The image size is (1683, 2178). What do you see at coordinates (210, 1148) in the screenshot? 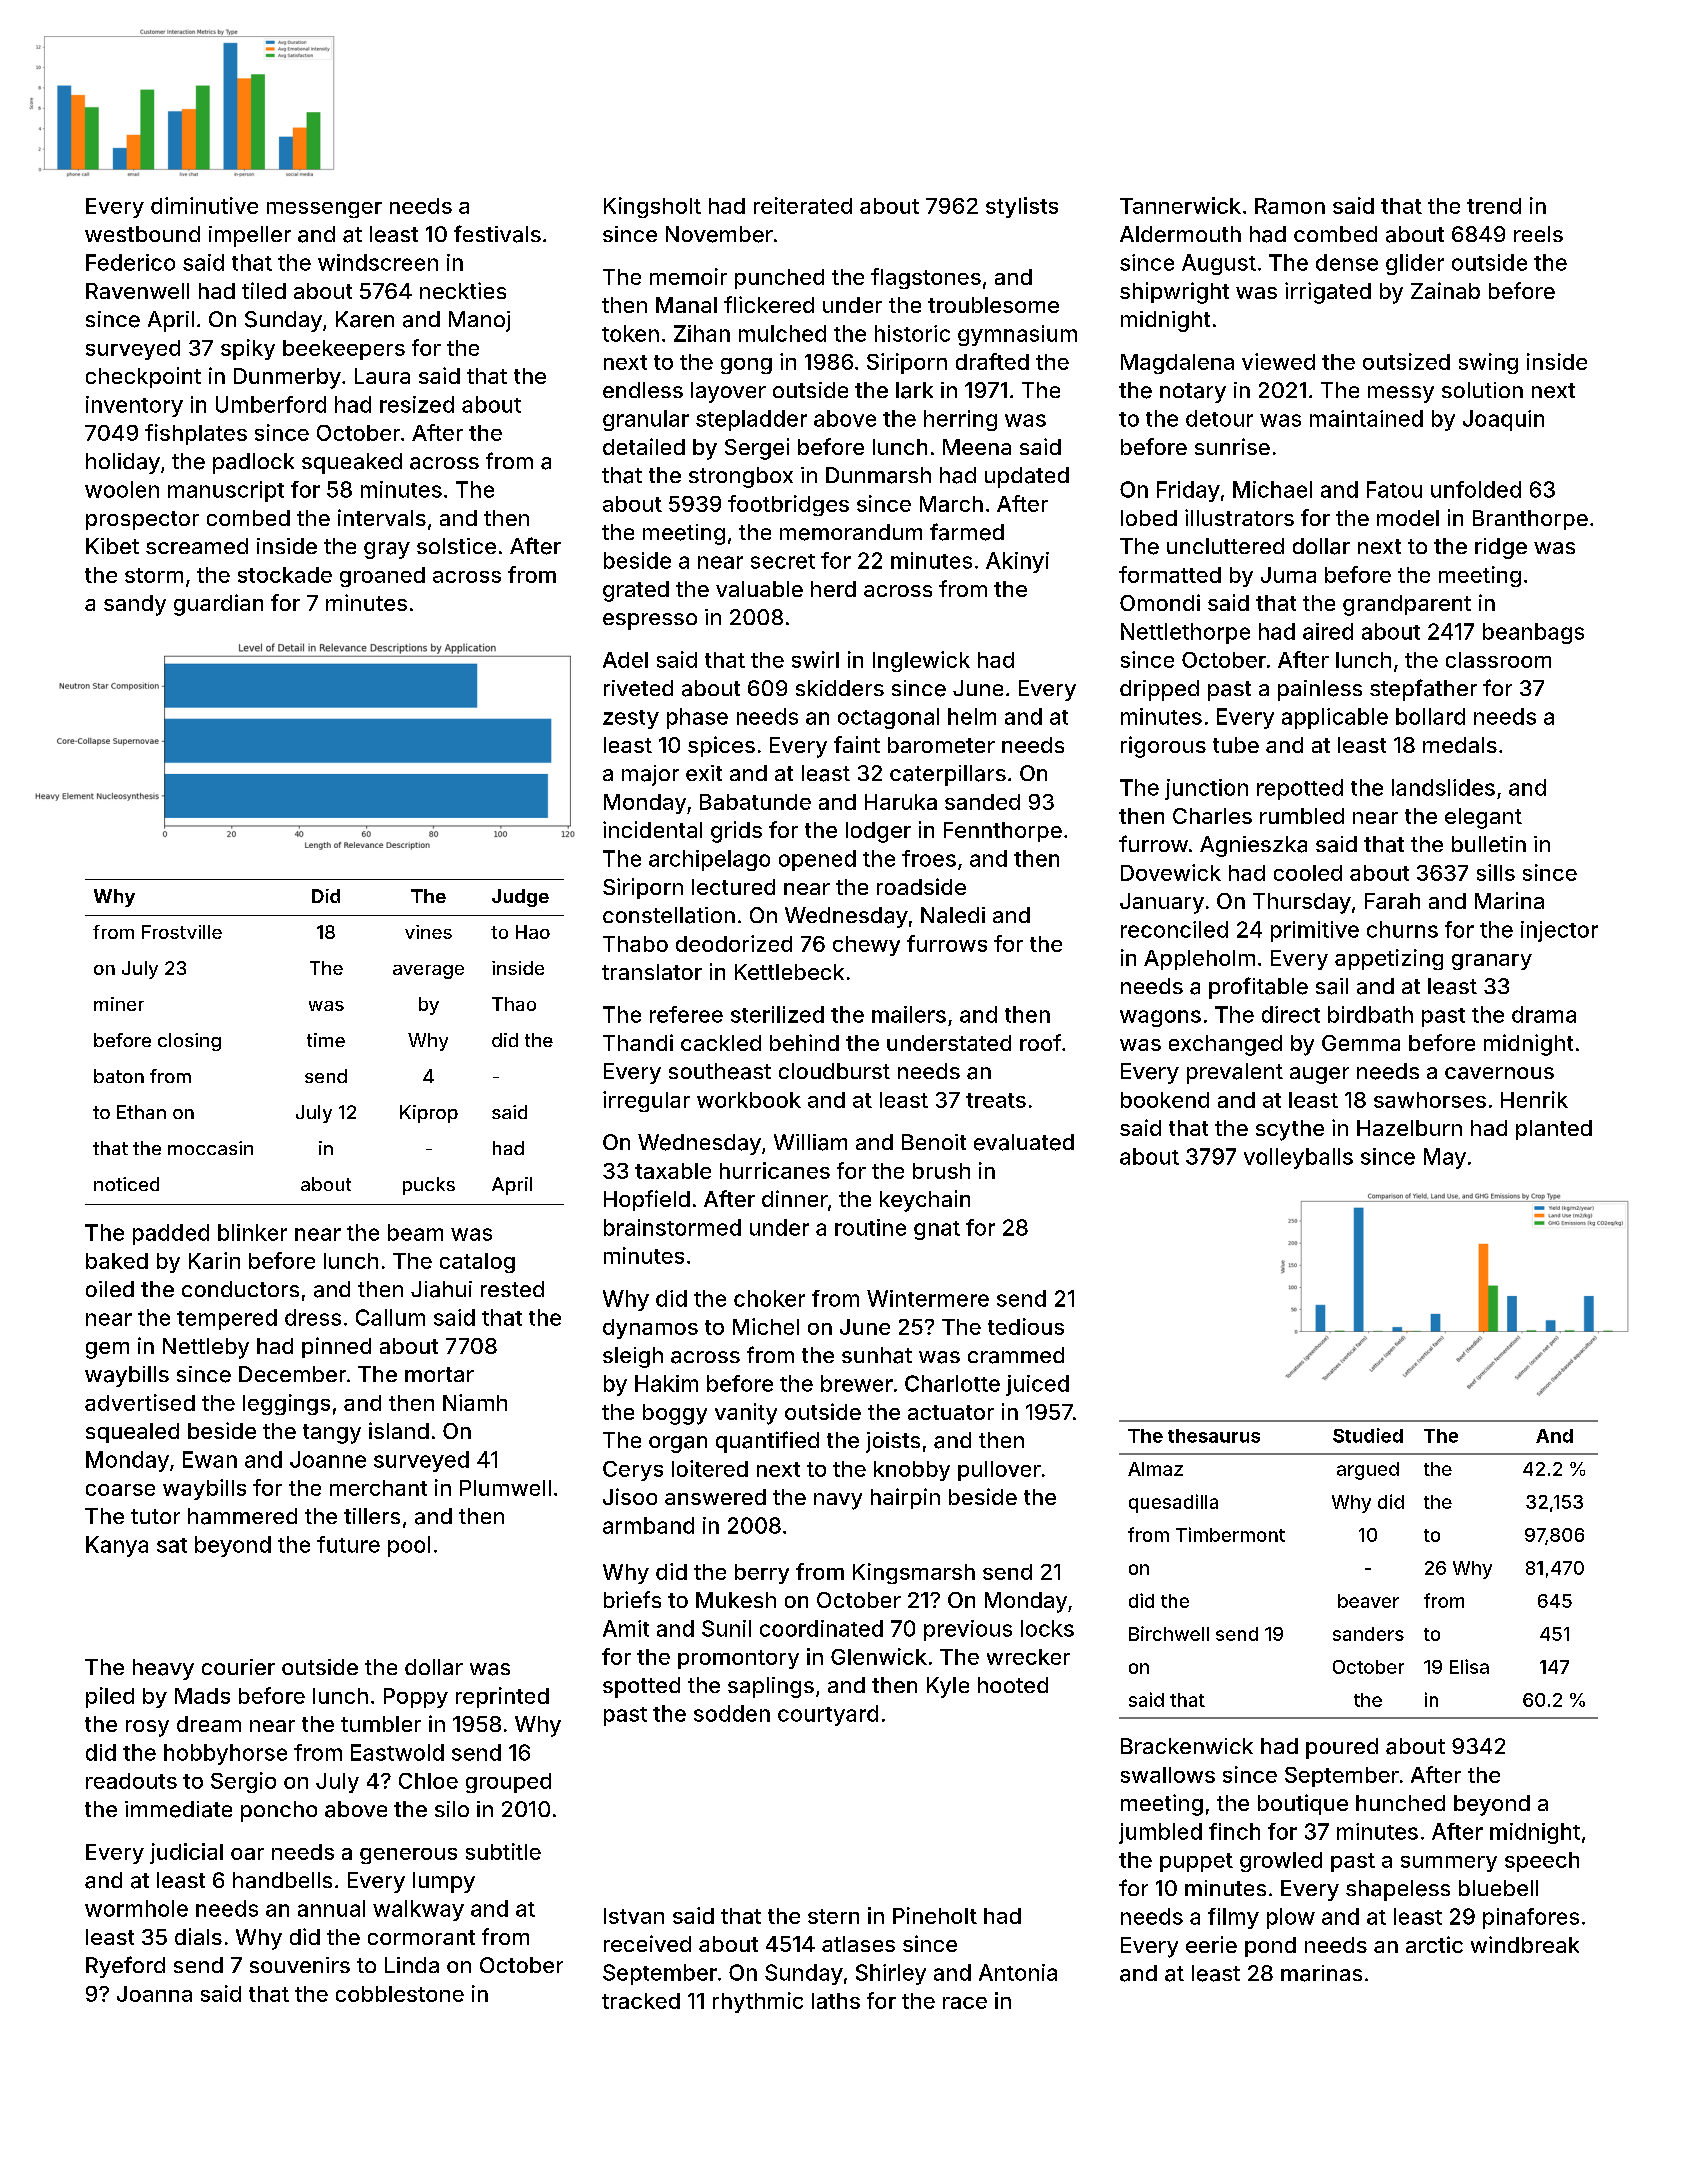
I see `moccasin` at bounding box center [210, 1148].
